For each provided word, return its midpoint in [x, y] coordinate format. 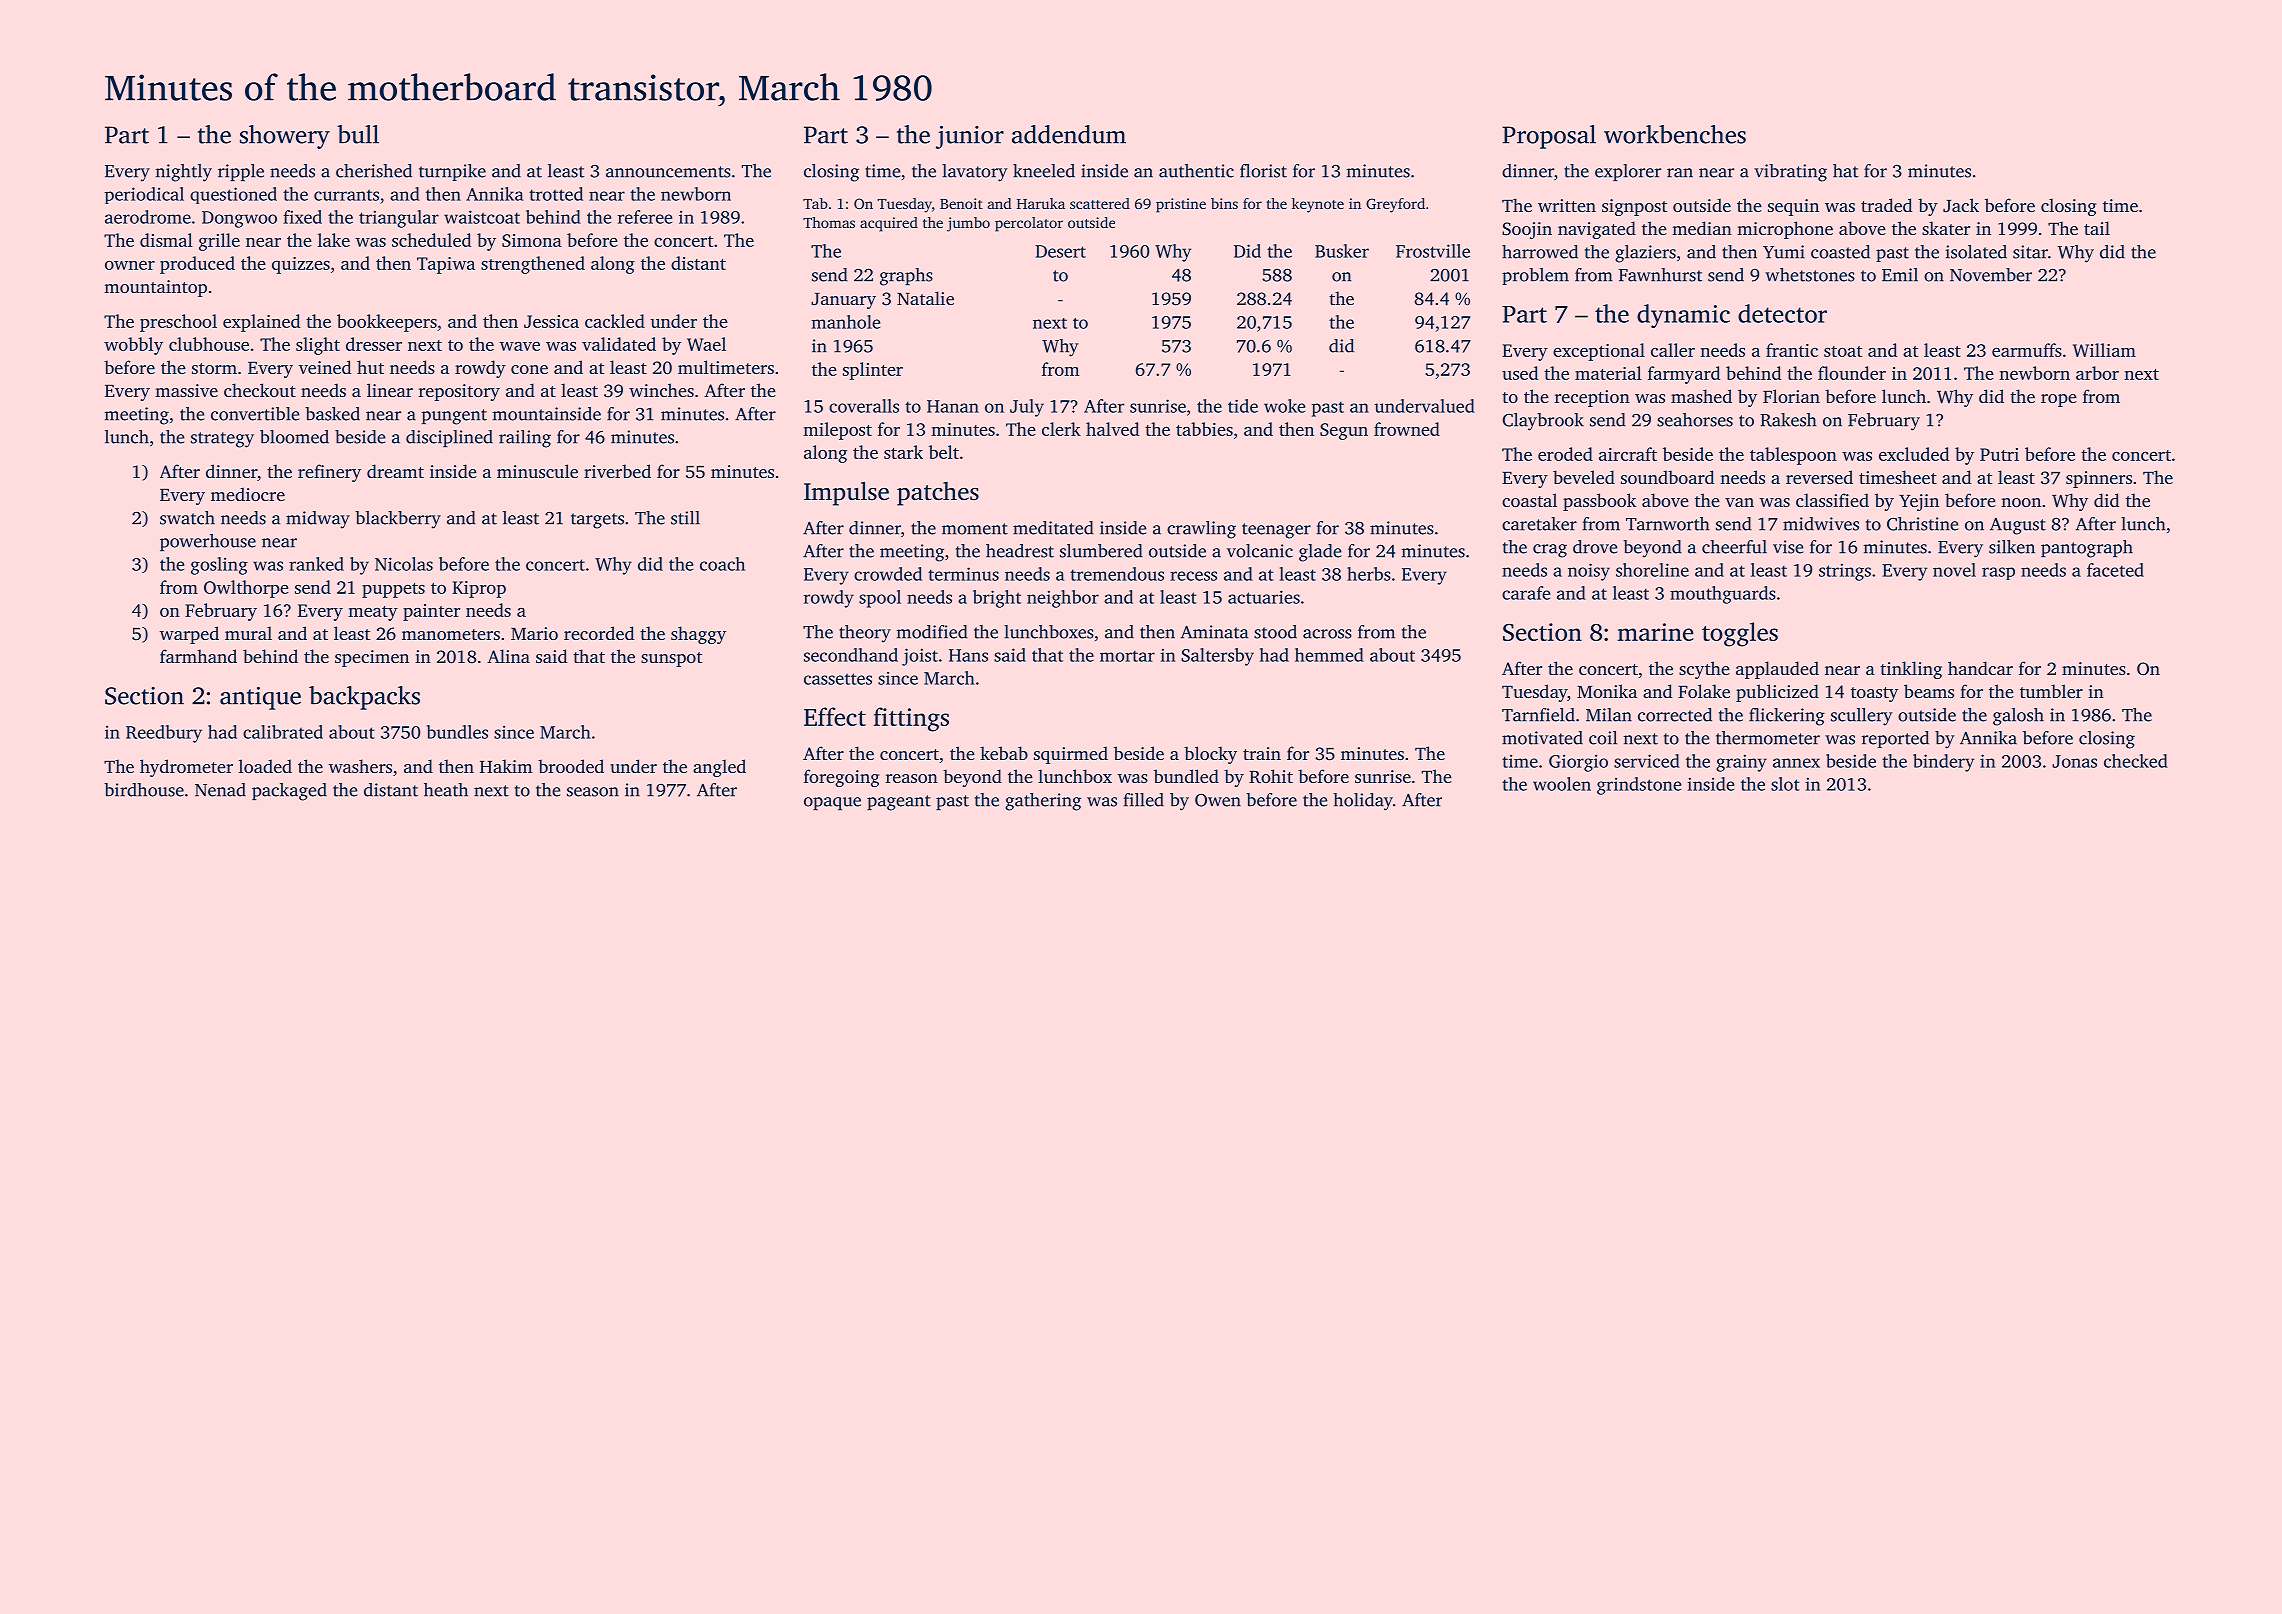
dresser [374, 344]
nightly [183, 173]
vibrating [1790, 173]
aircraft [1628, 454]
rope [2059, 400]
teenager [1276, 531]
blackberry [398, 520]
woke [1284, 406]
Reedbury [164, 734]
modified [932, 632]
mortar [1127, 656]
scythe [1704, 670]
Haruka [1041, 203]
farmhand [198, 656]
